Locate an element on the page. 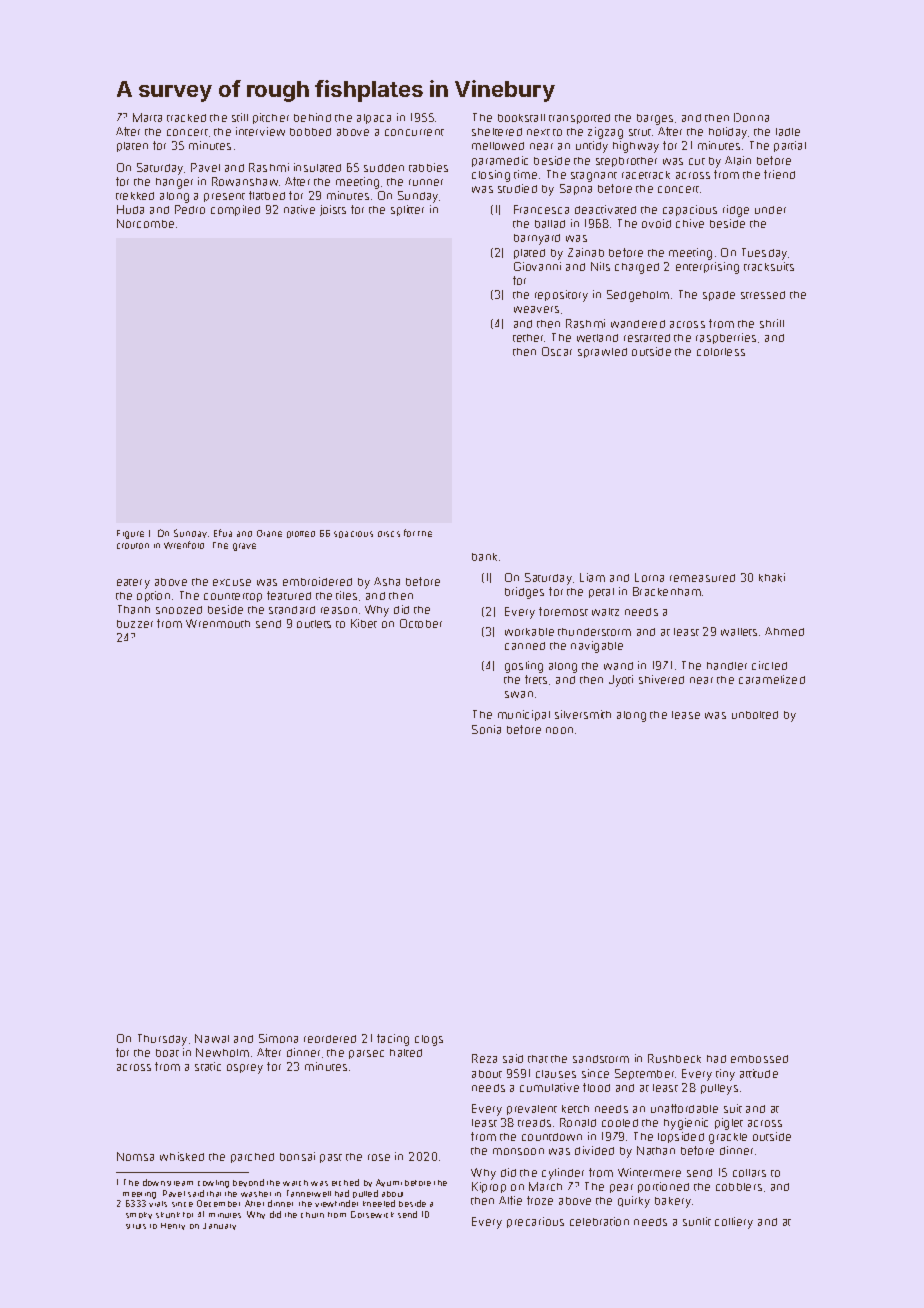  holiday is located at coordinates (728, 133).
